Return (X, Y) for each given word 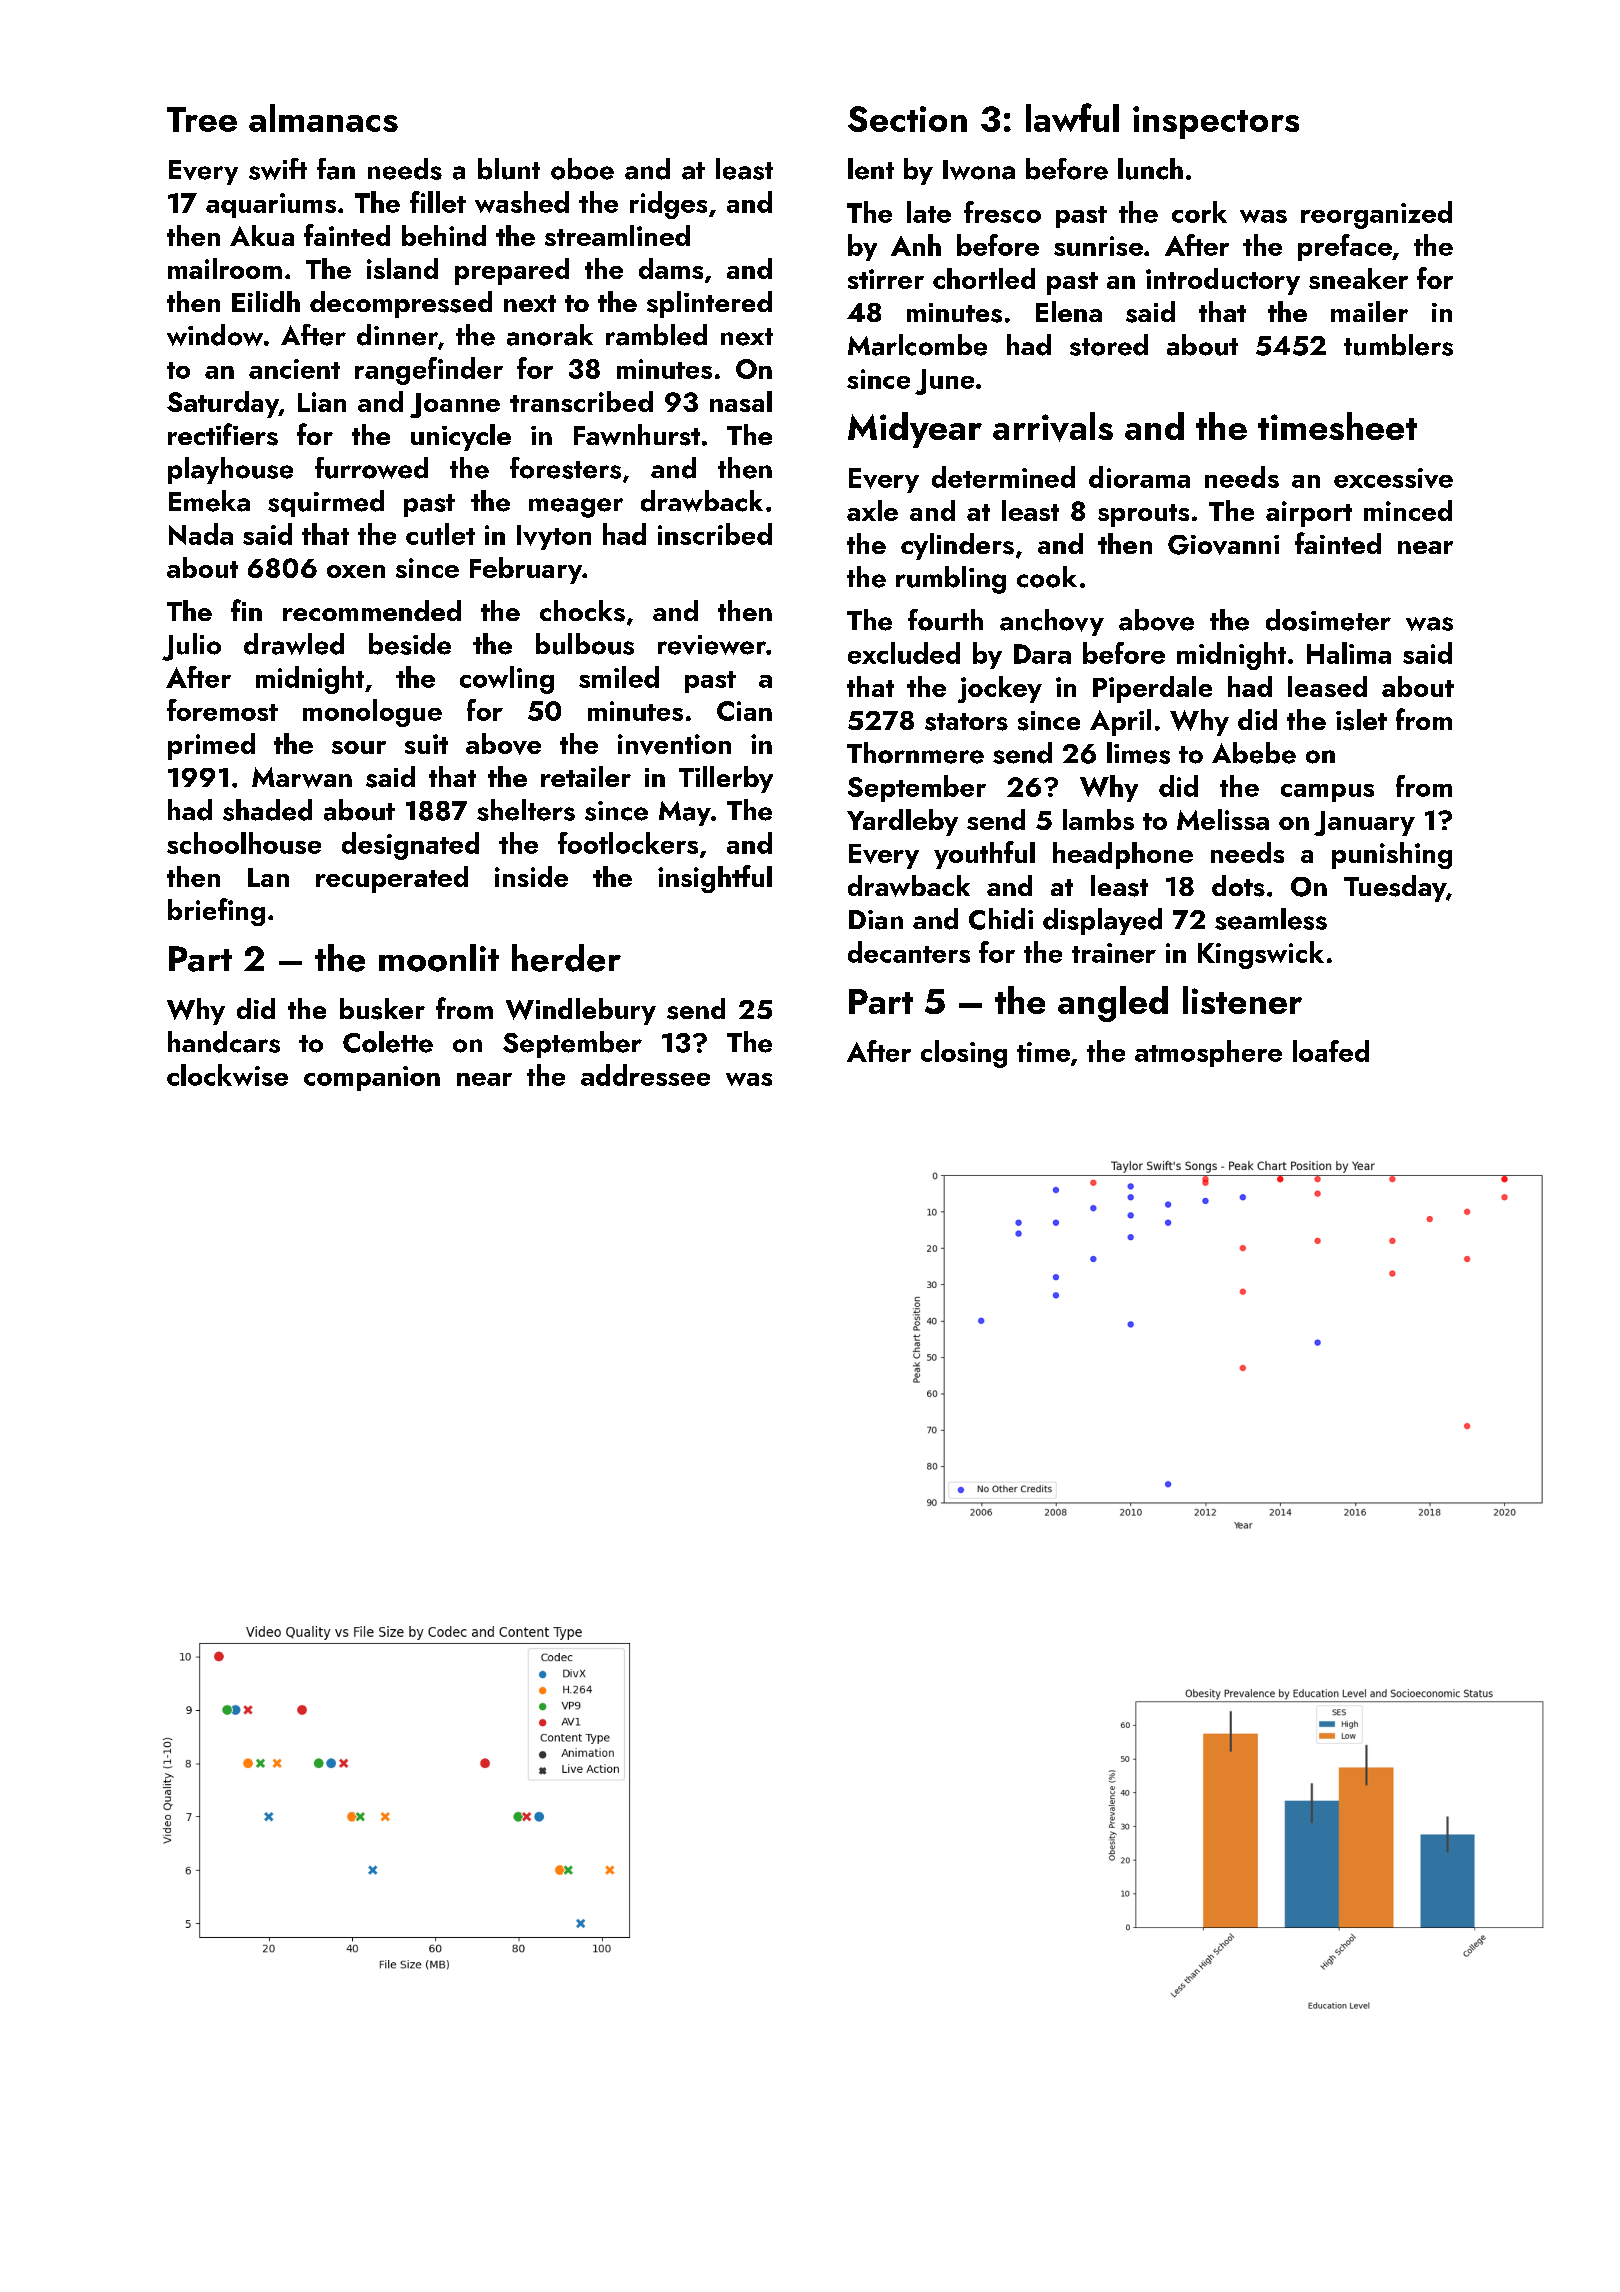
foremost (222, 710)
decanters (909, 952)
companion (372, 1078)
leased (1327, 686)
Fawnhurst (637, 435)
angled (1113, 1004)
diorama (1139, 477)
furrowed (371, 468)
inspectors (1216, 122)
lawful (1072, 117)
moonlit (439, 958)
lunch (1150, 169)
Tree (202, 119)
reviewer (712, 645)
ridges (668, 205)
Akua (262, 235)
